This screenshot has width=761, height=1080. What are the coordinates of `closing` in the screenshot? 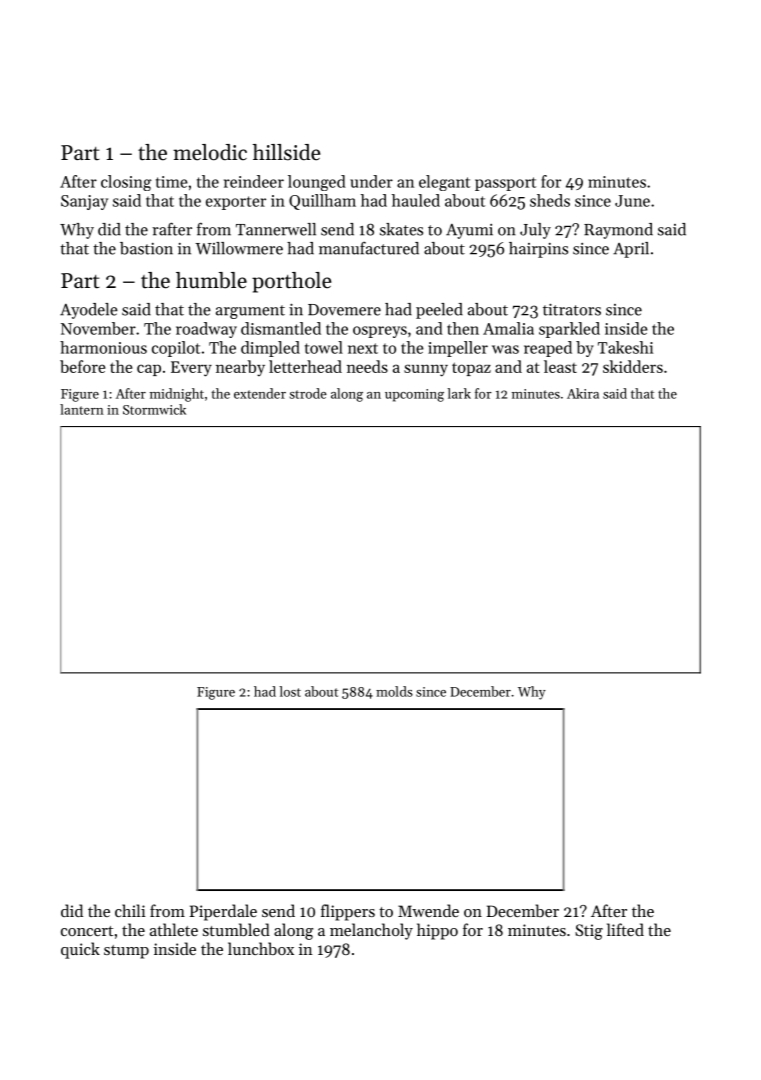 It's located at (126, 183).
